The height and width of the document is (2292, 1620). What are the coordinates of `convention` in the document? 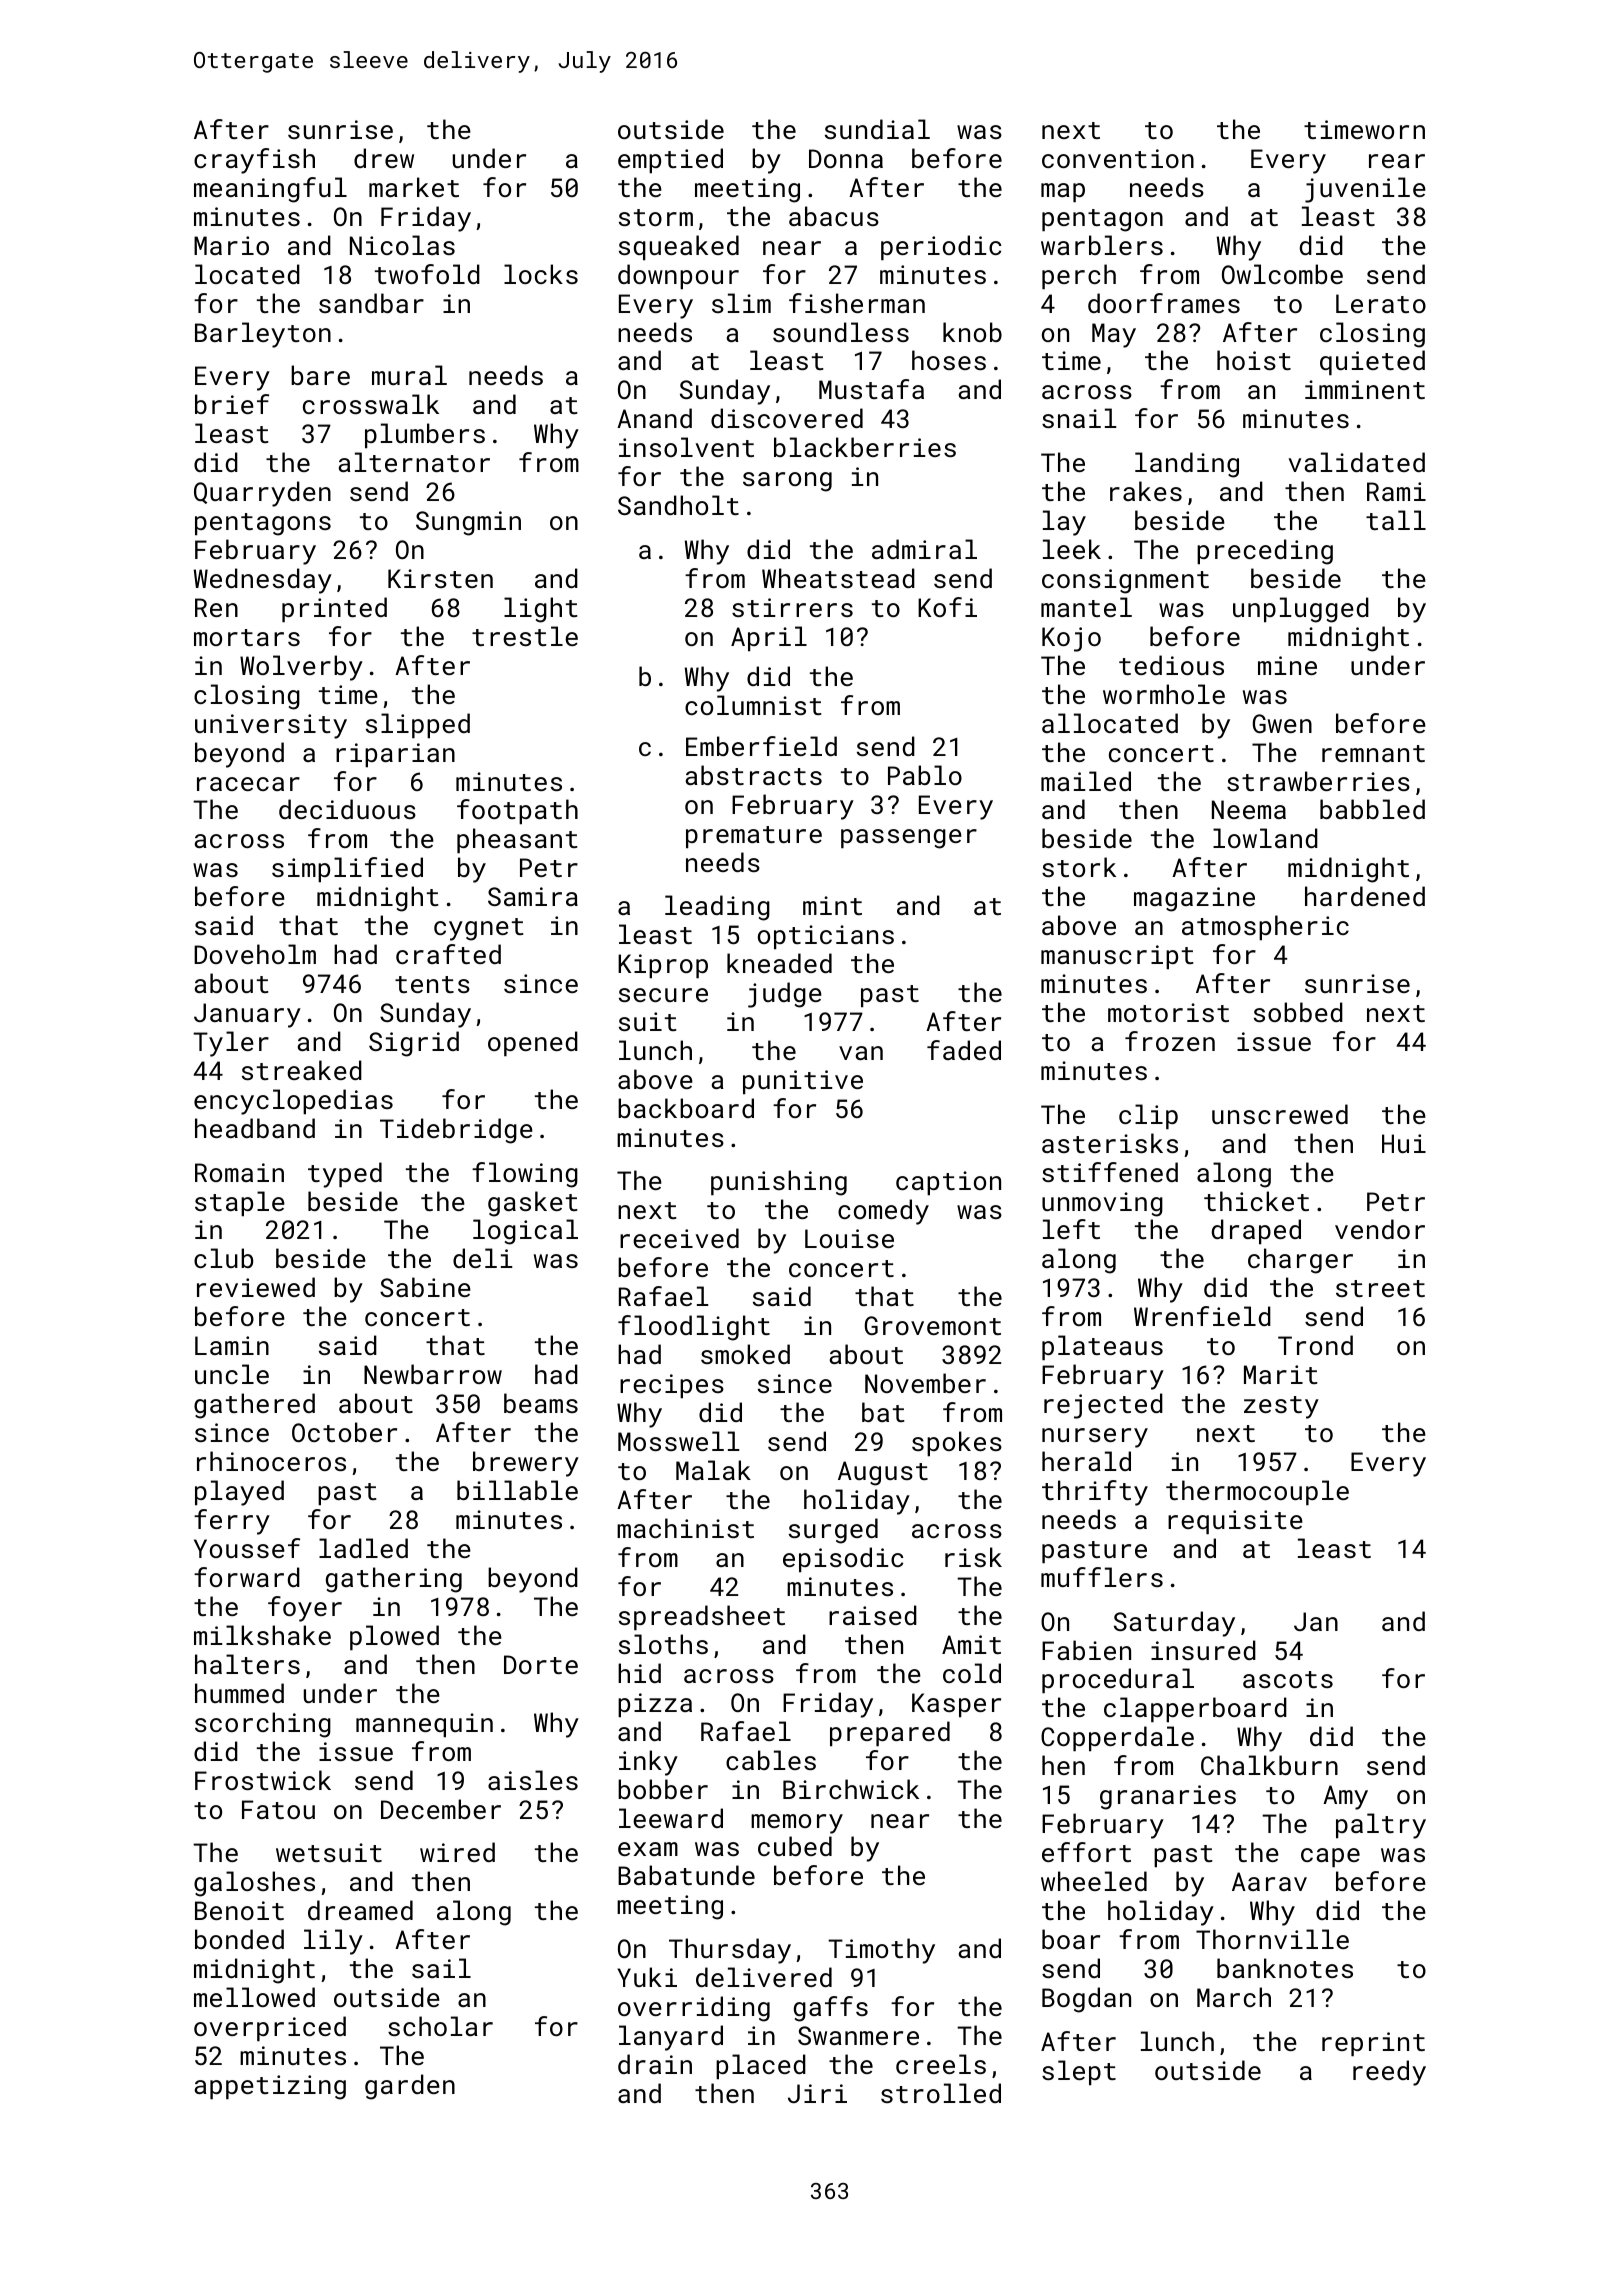 It's located at (1118, 158).
